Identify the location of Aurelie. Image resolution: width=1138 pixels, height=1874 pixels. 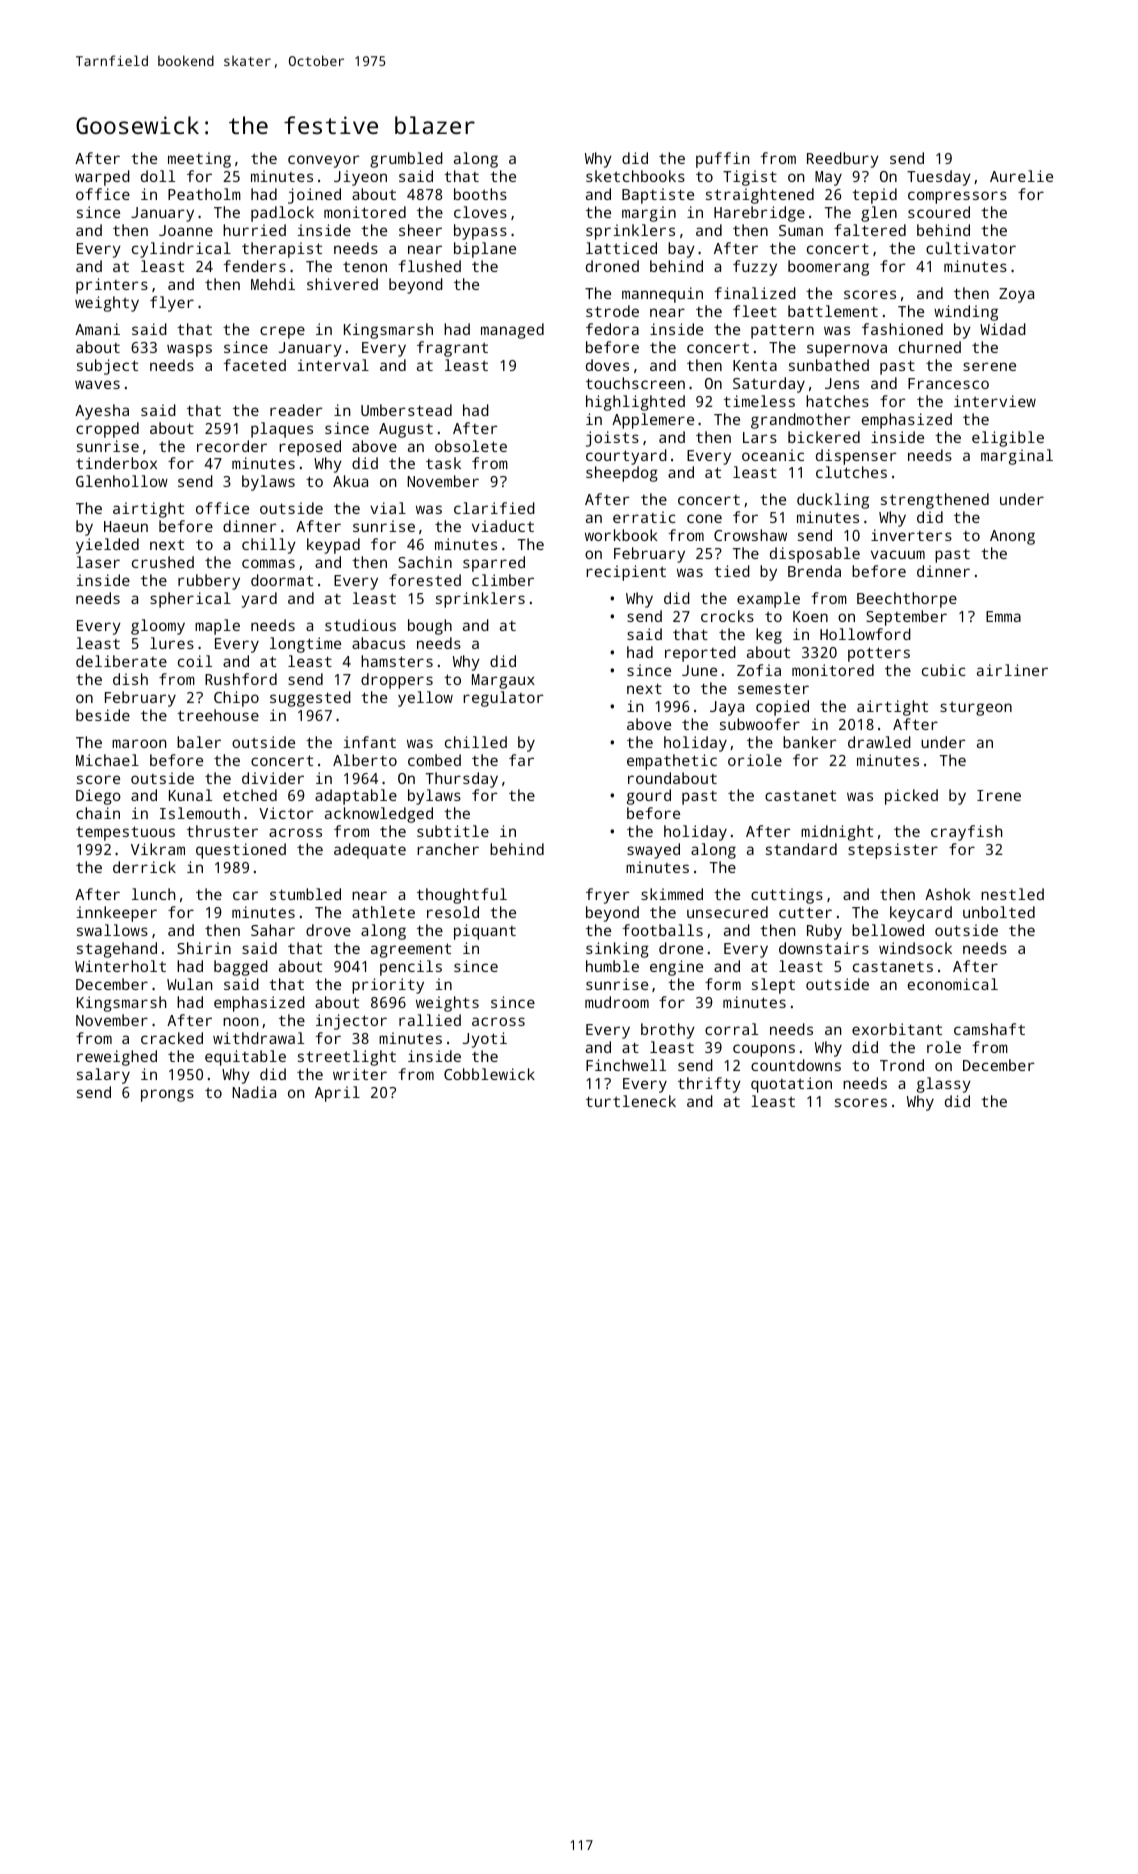
(1021, 176).
